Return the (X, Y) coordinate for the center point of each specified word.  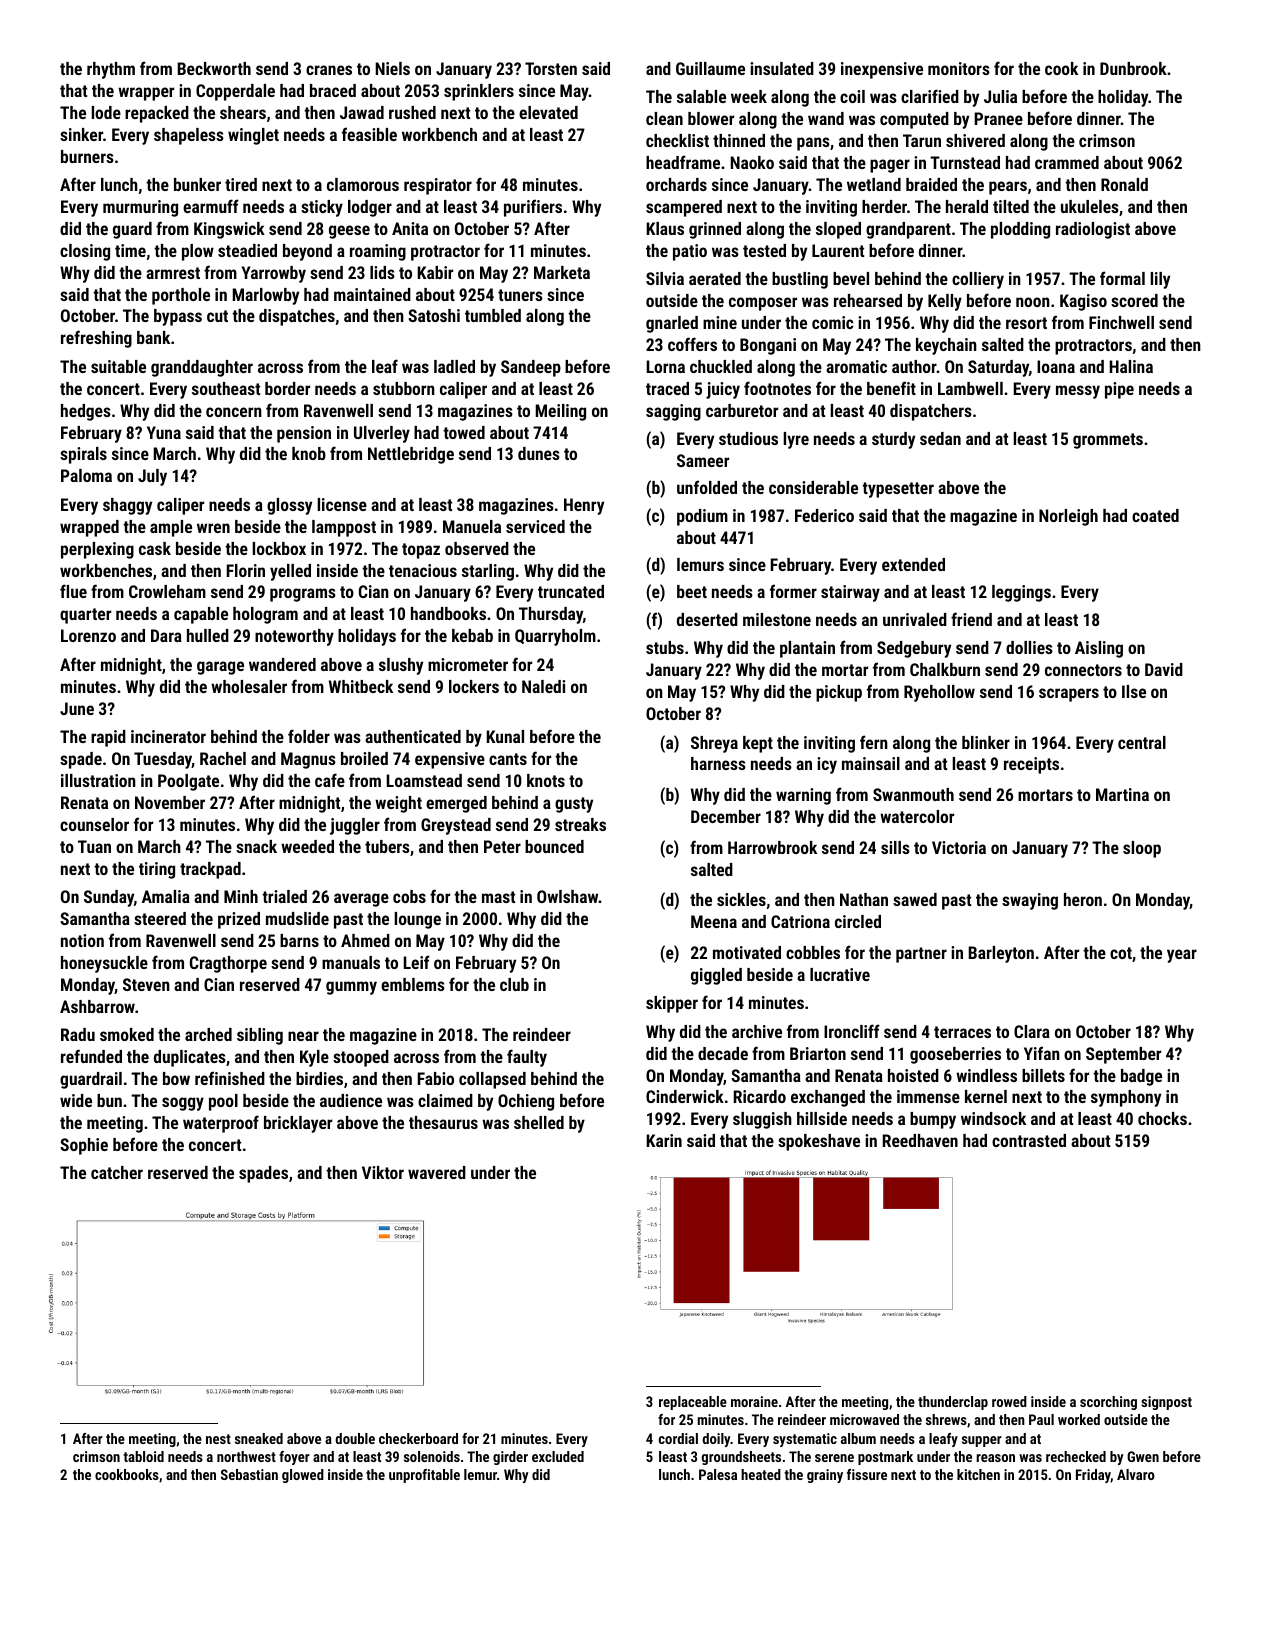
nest (218, 1439)
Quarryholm (555, 637)
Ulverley (382, 434)
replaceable (693, 1403)
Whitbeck (361, 686)
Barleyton (1001, 954)
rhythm (111, 70)
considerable (813, 487)
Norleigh (1068, 517)
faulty (527, 1058)
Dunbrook (1133, 68)
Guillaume (710, 68)
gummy (351, 988)
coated (1155, 515)
